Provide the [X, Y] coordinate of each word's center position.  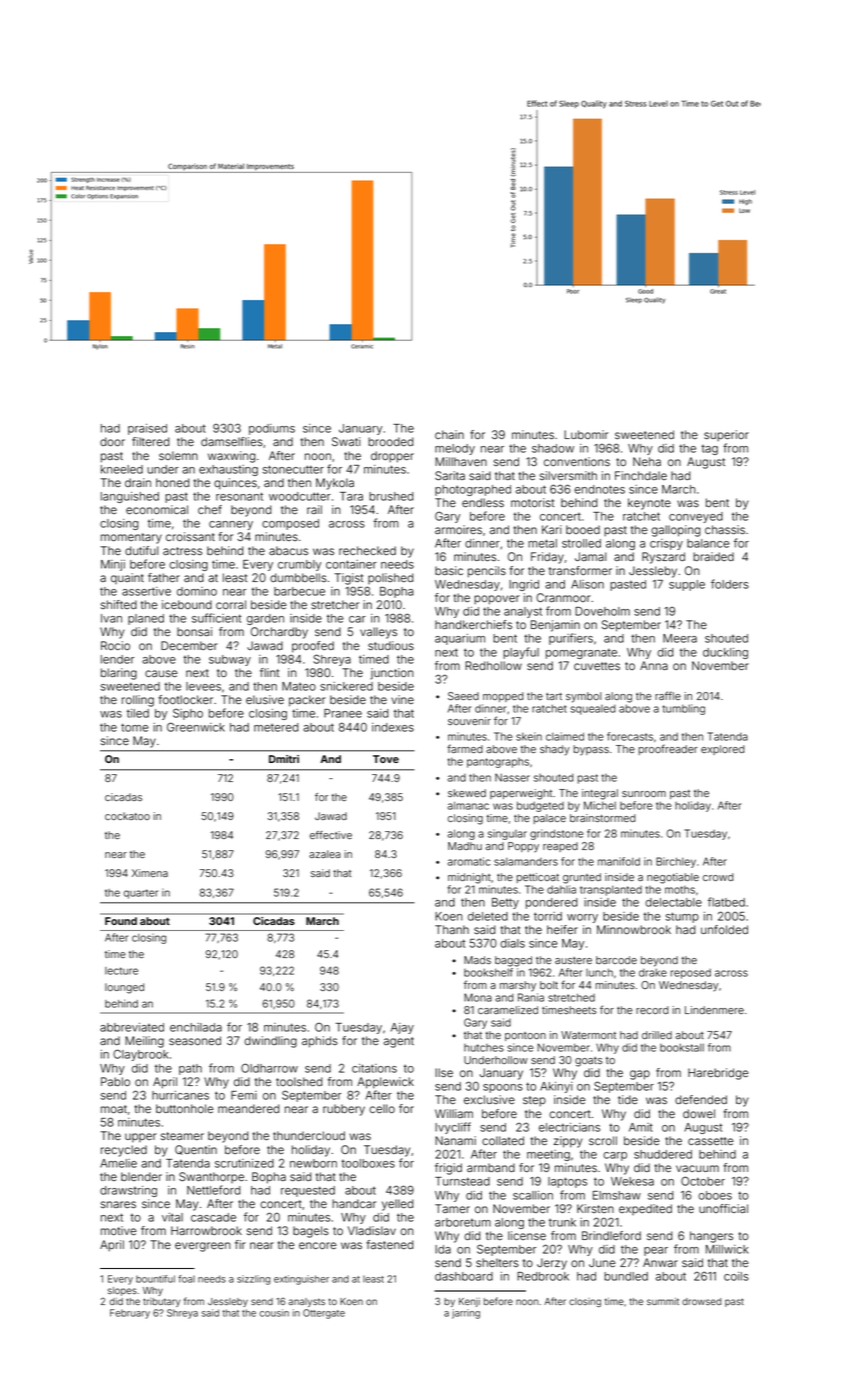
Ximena [150, 873]
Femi [244, 1095]
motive [119, 1230]
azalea [324, 854]
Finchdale [641, 475]
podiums [272, 429]
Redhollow [493, 665]
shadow [553, 448]
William [454, 1113]
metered [276, 727]
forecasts [630, 736]
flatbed [726, 902]
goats [589, 1062]
